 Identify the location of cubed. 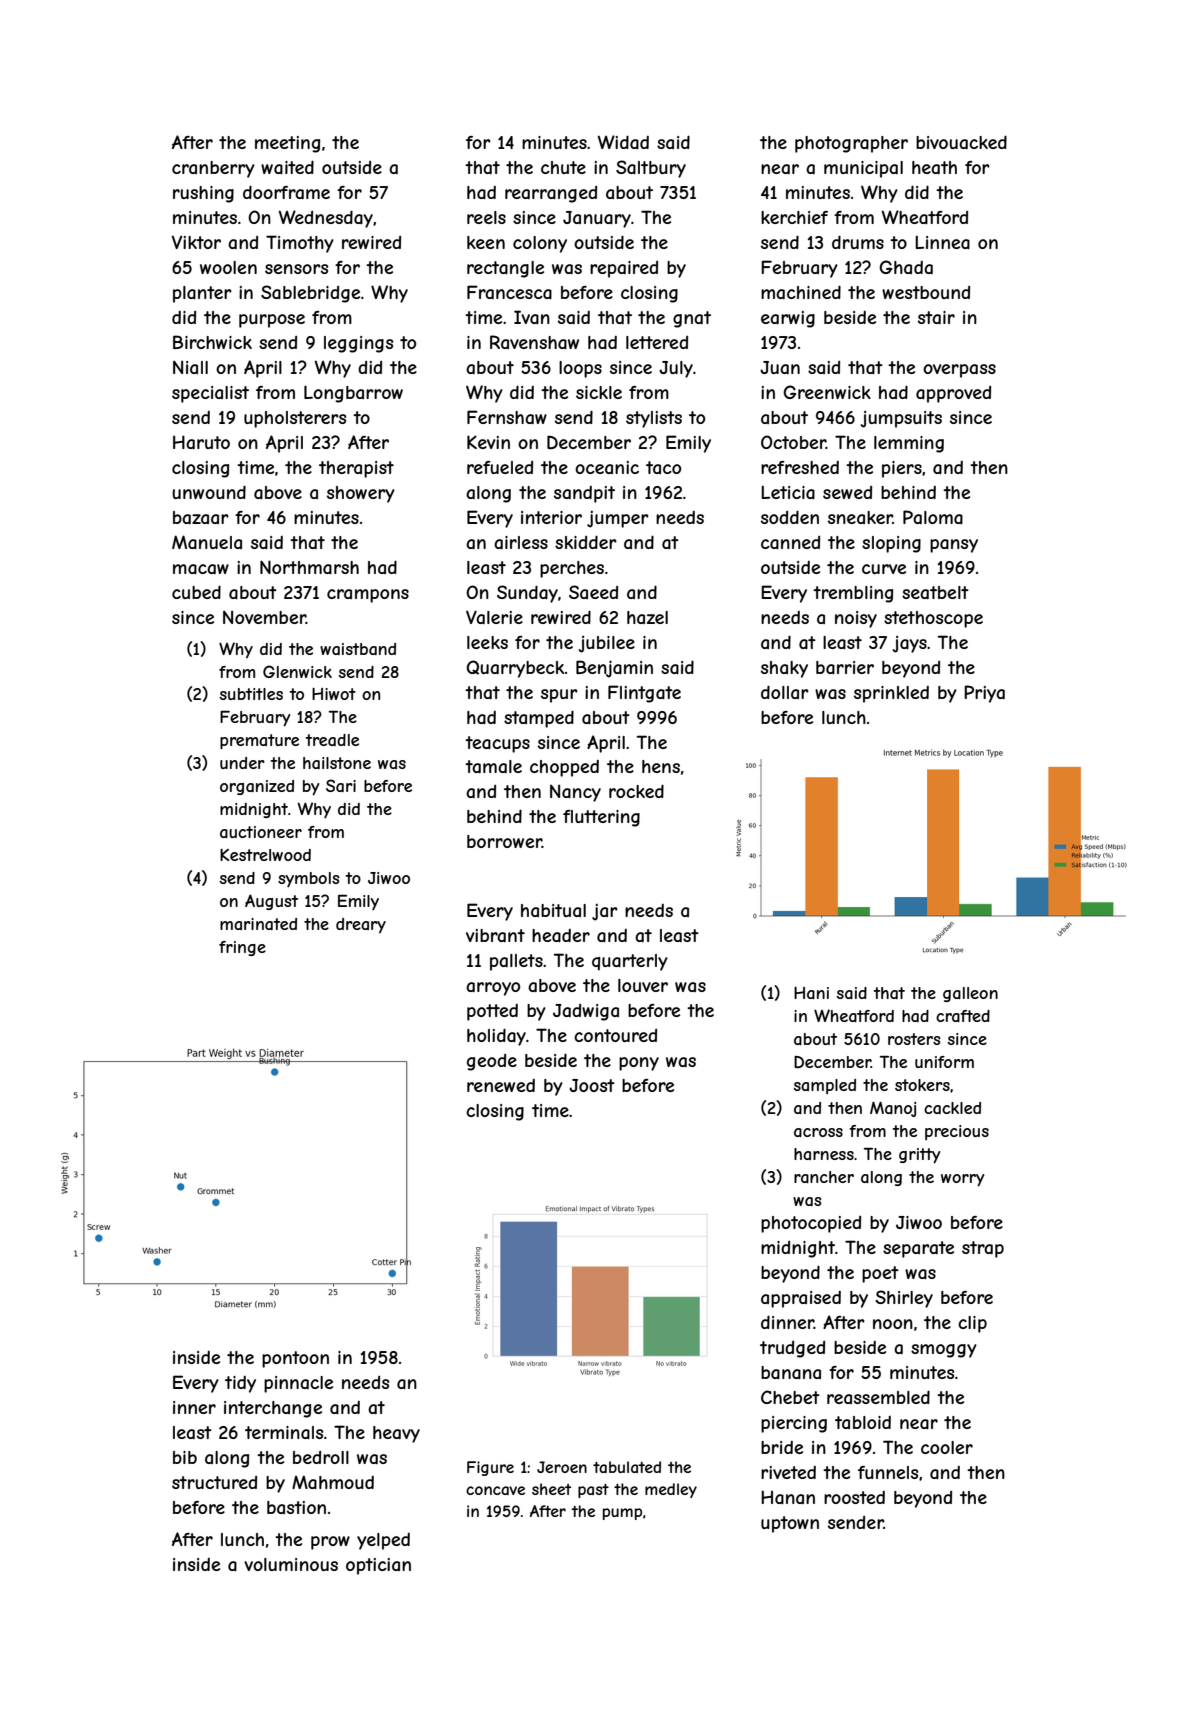
(196, 592).
